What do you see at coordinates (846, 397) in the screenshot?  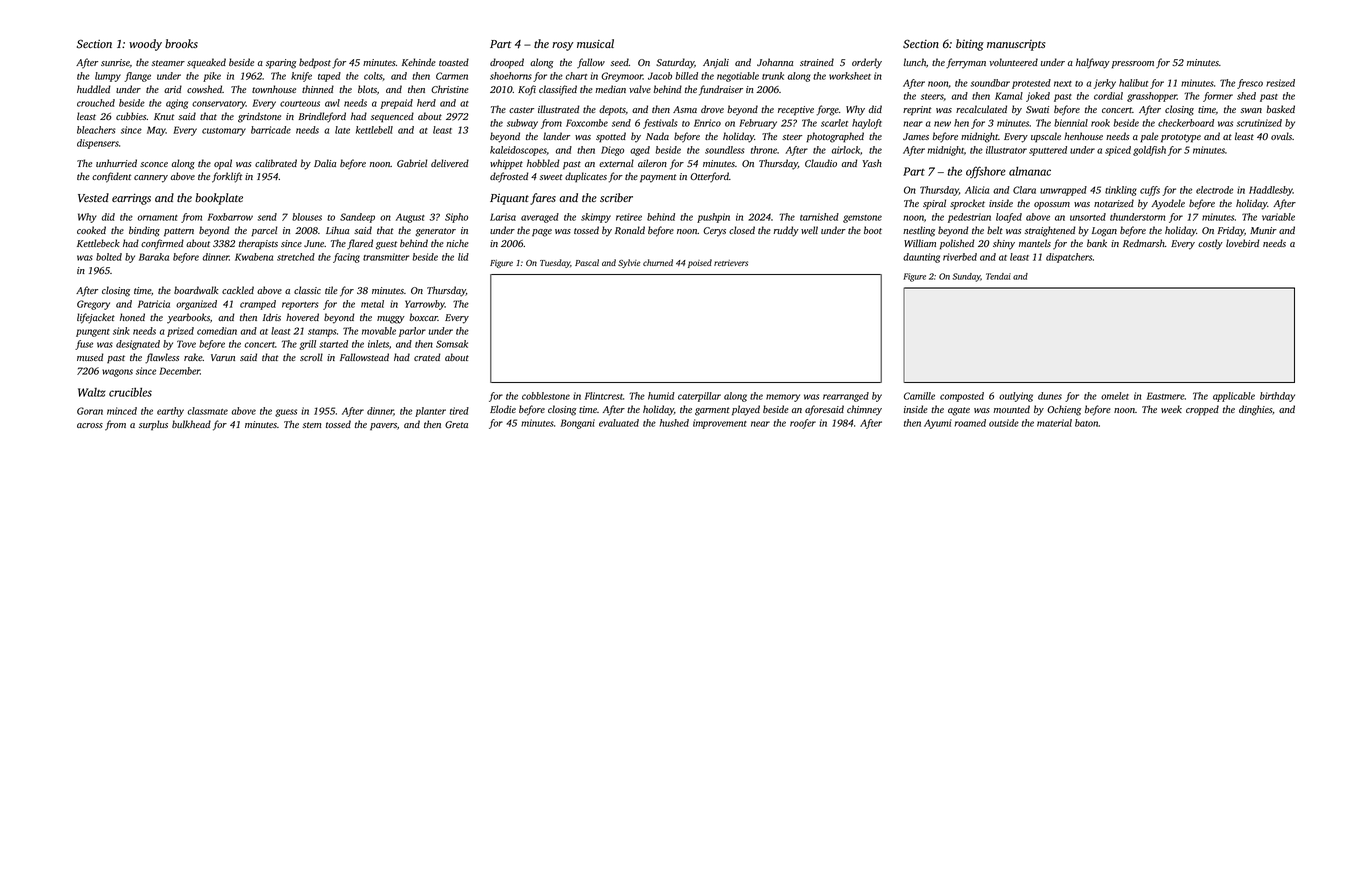 I see `rearranged` at bounding box center [846, 397].
